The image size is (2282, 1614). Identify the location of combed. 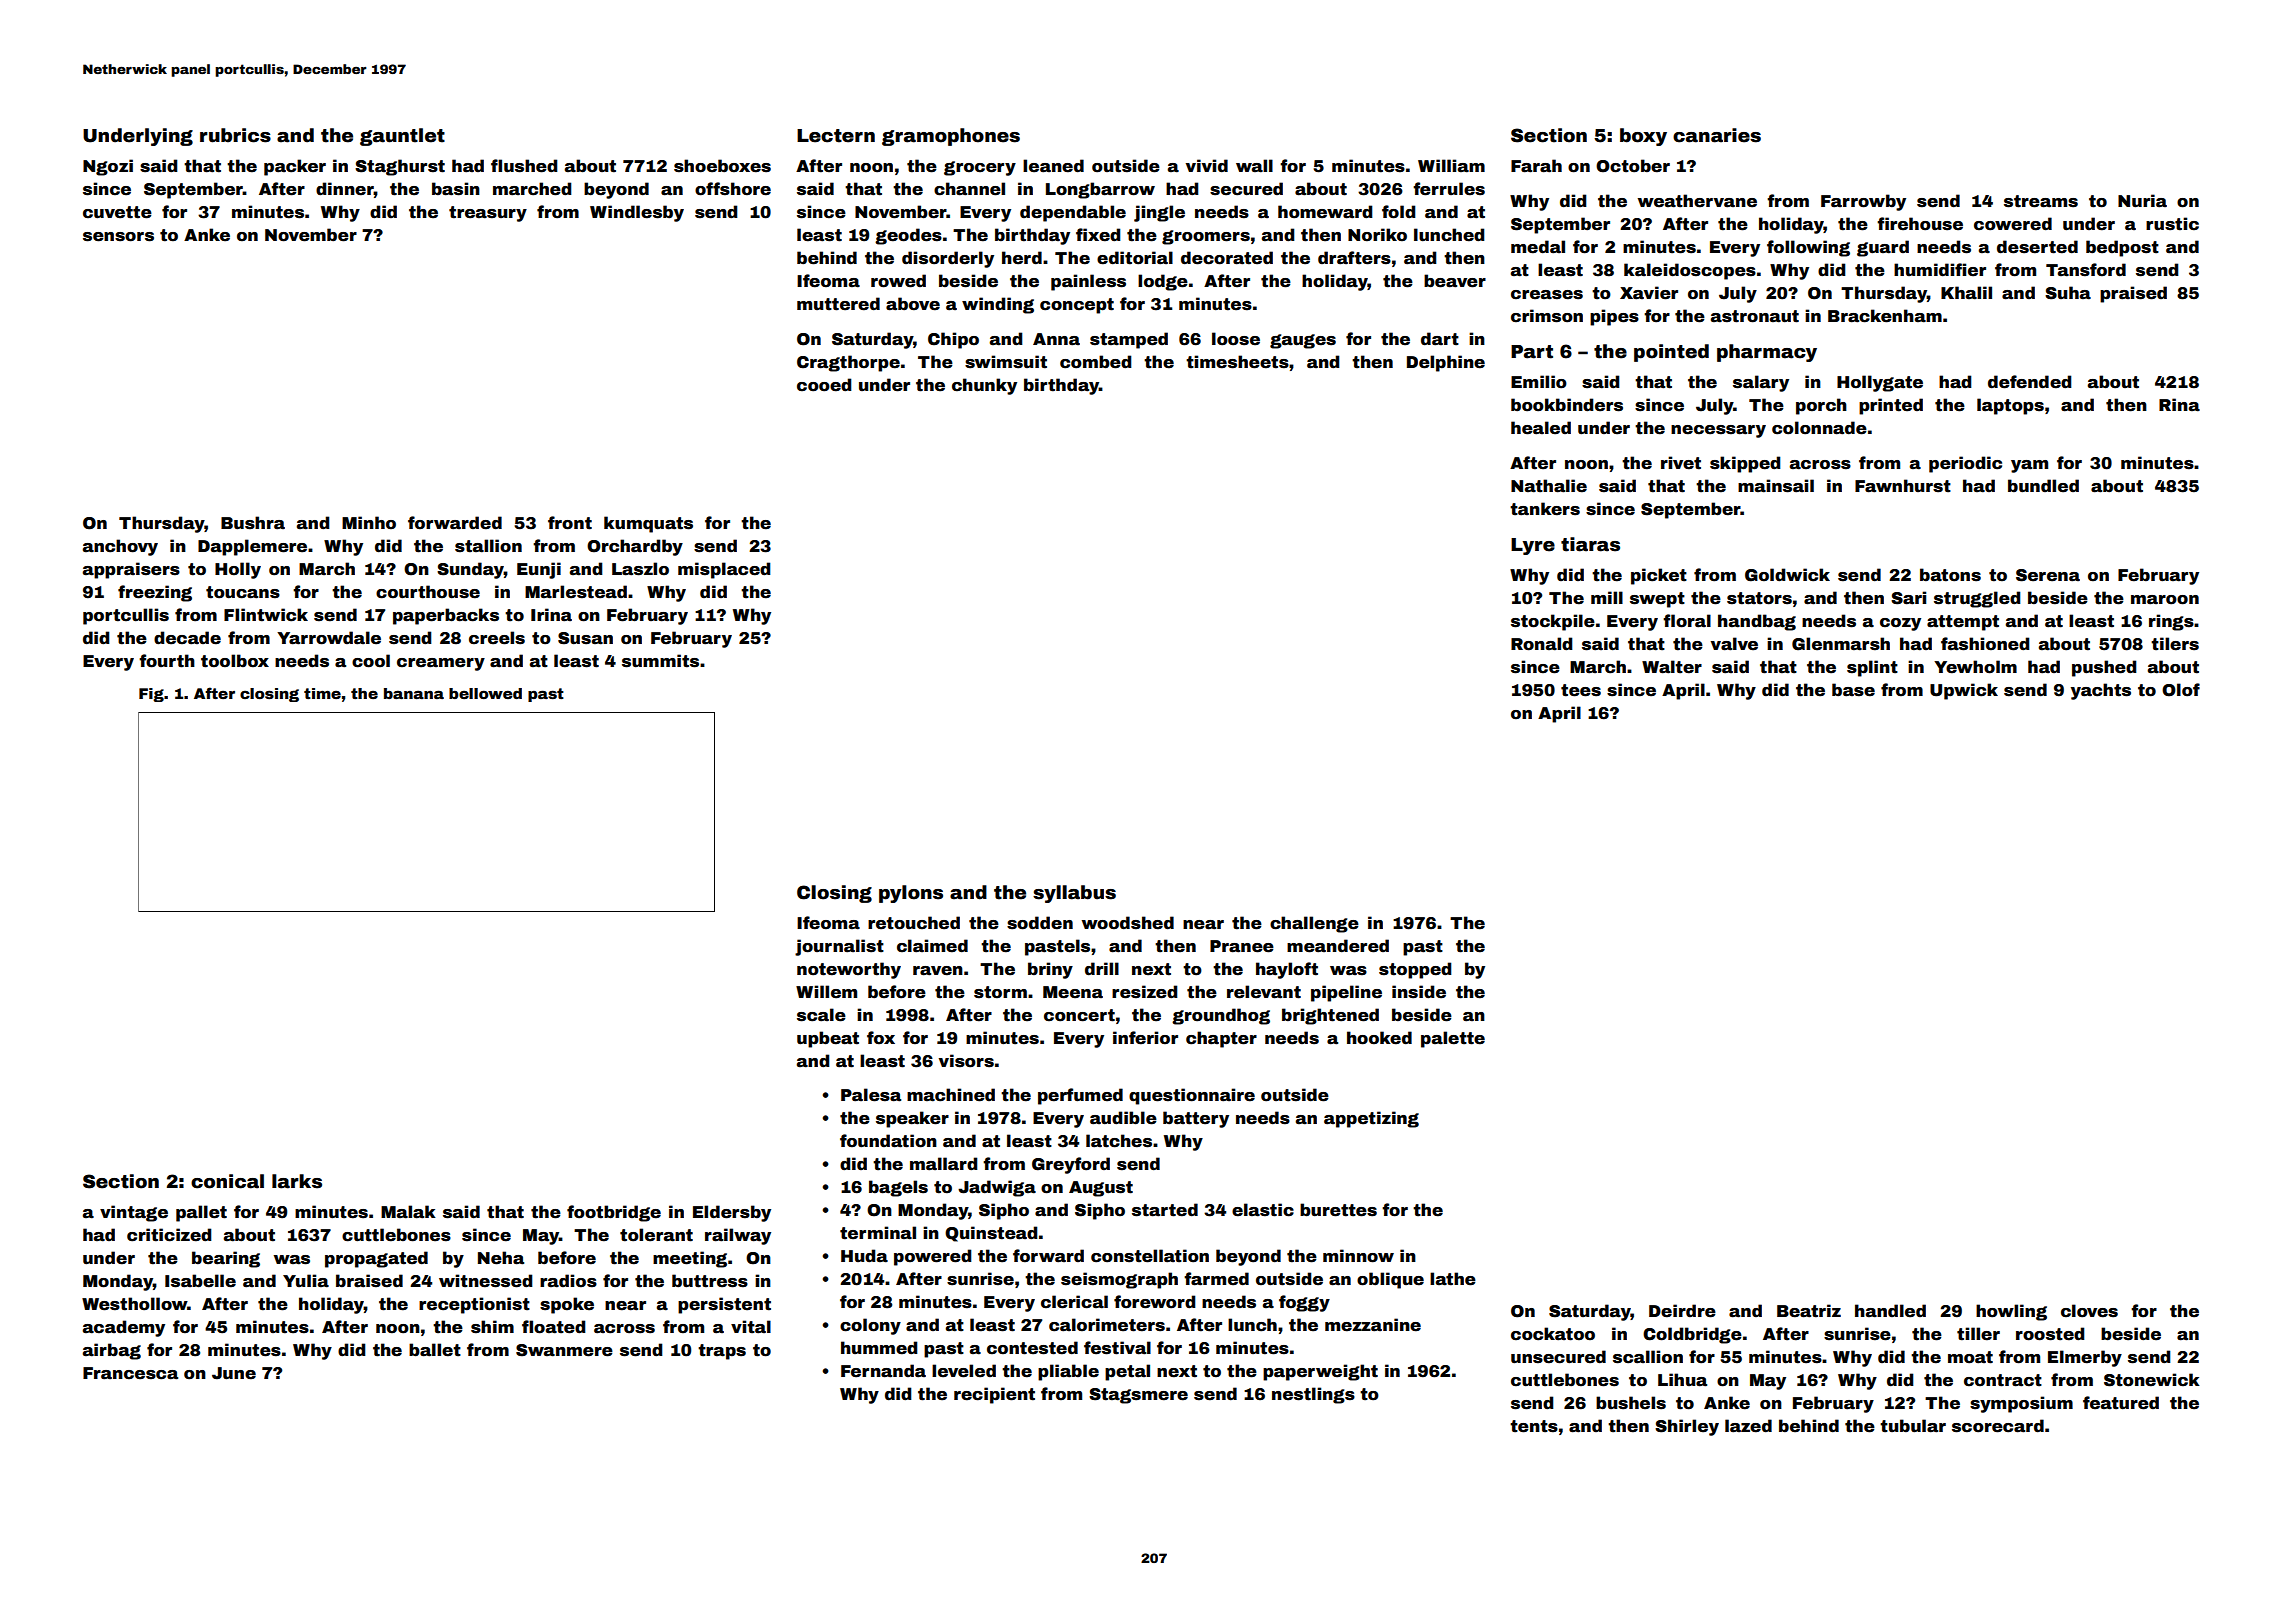
(1095, 362).
